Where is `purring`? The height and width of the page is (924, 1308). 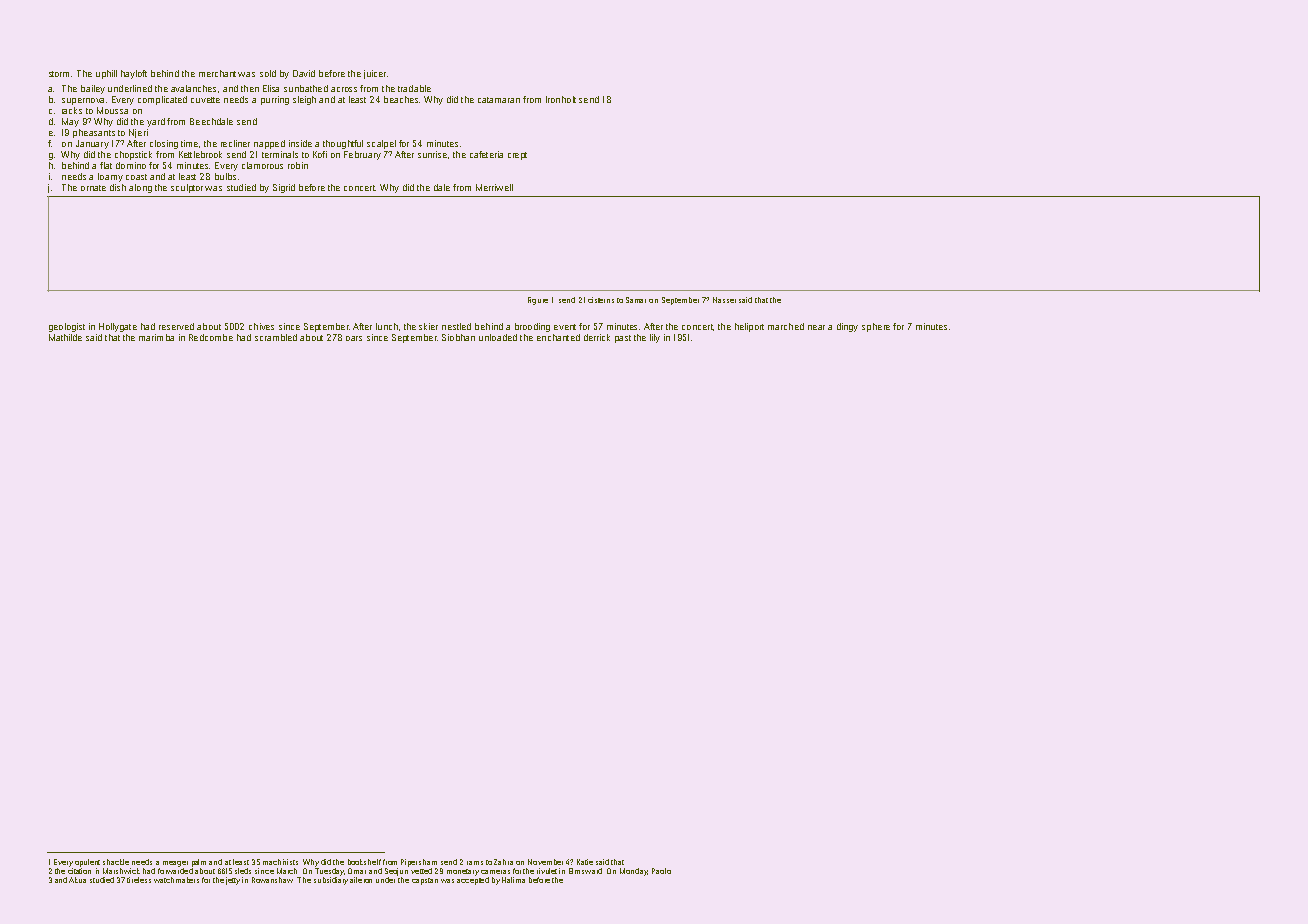
purring is located at coordinates (275, 100).
